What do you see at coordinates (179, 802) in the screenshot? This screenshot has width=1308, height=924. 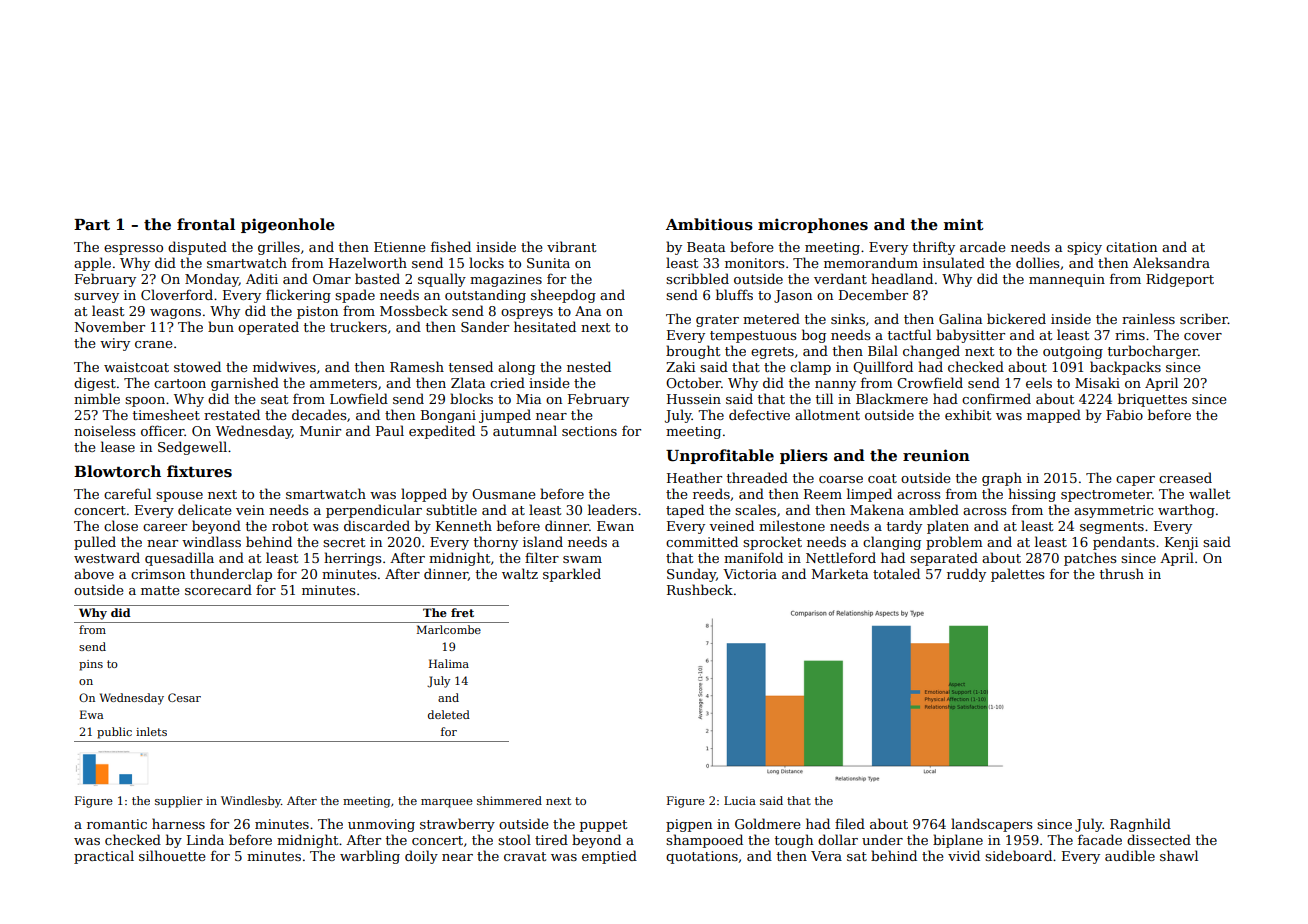 I see `supplier` at bounding box center [179, 802].
